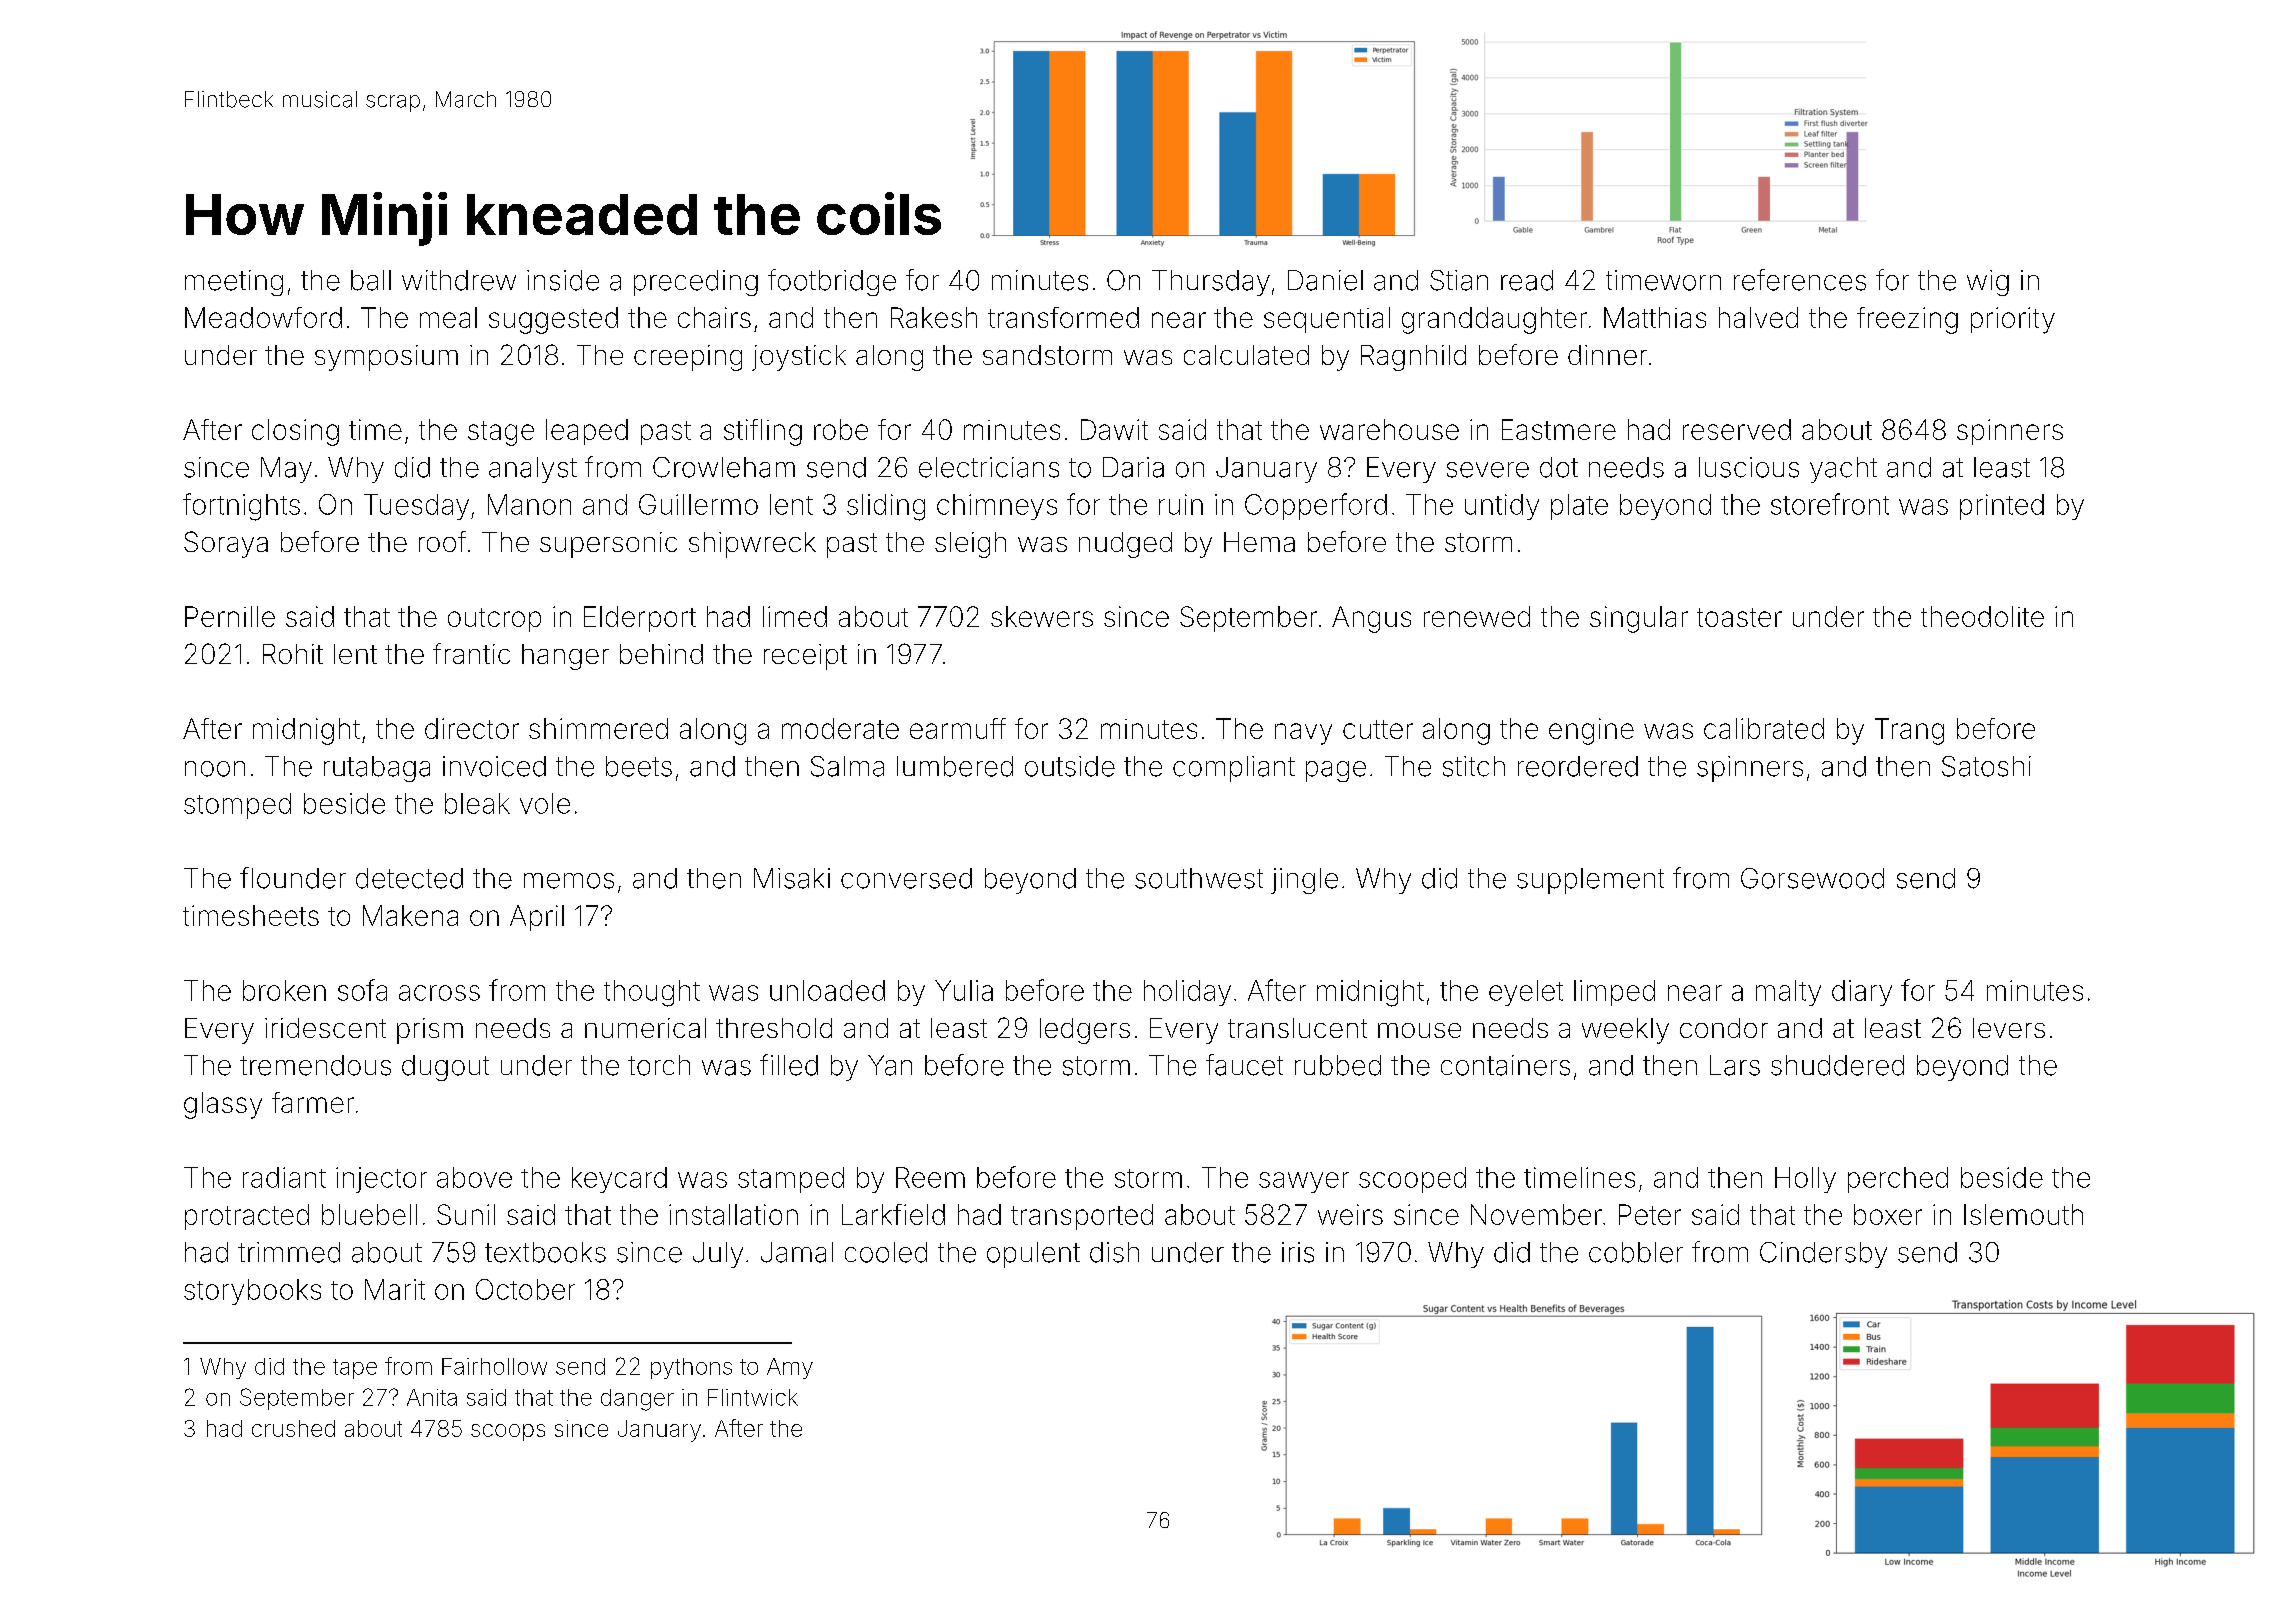 Image resolution: width=2292 pixels, height=1620 pixels. Describe the element at coordinates (964, 990) in the screenshot. I see `Yulia` at that location.
